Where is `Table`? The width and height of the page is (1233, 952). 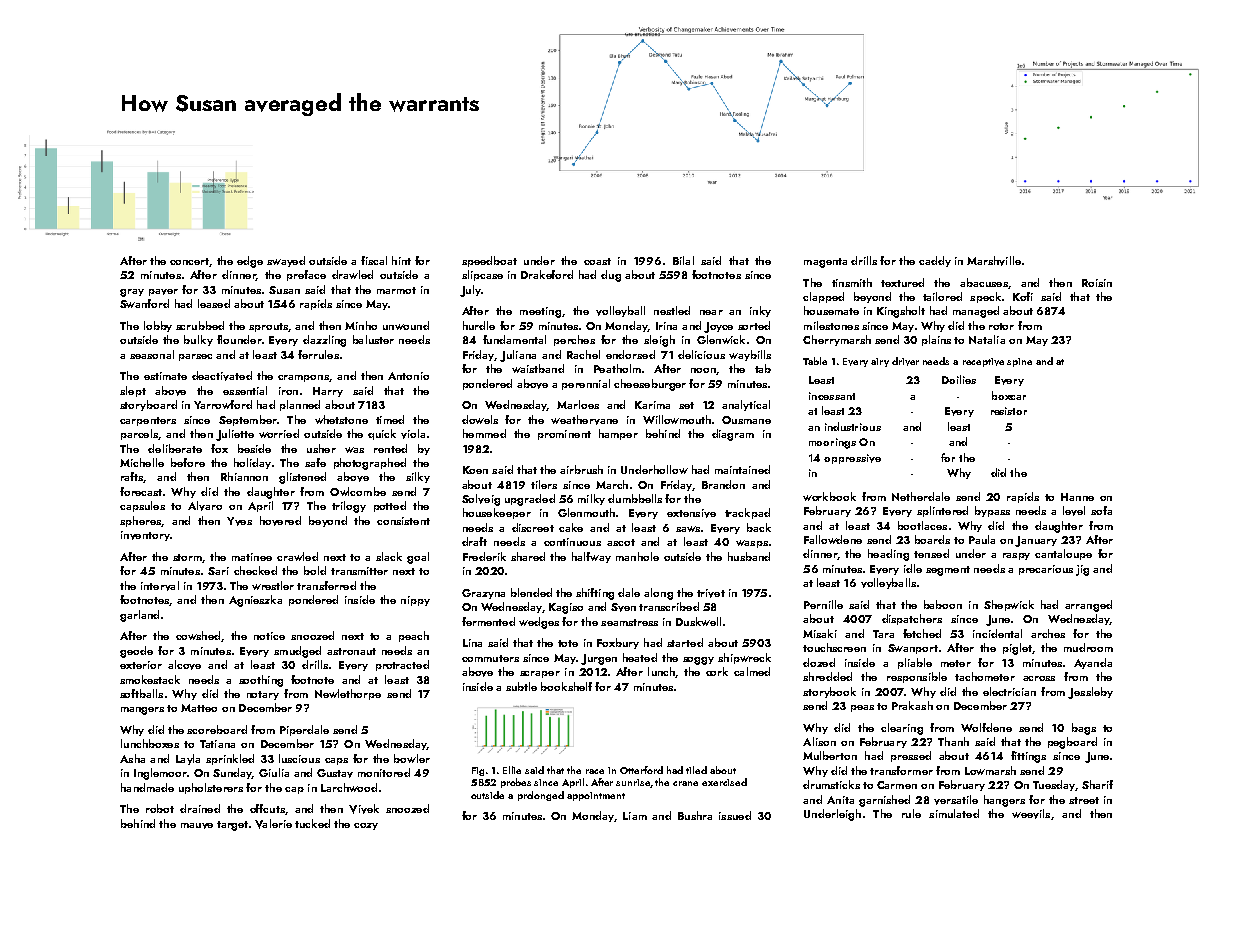 Table is located at coordinates (815, 361).
